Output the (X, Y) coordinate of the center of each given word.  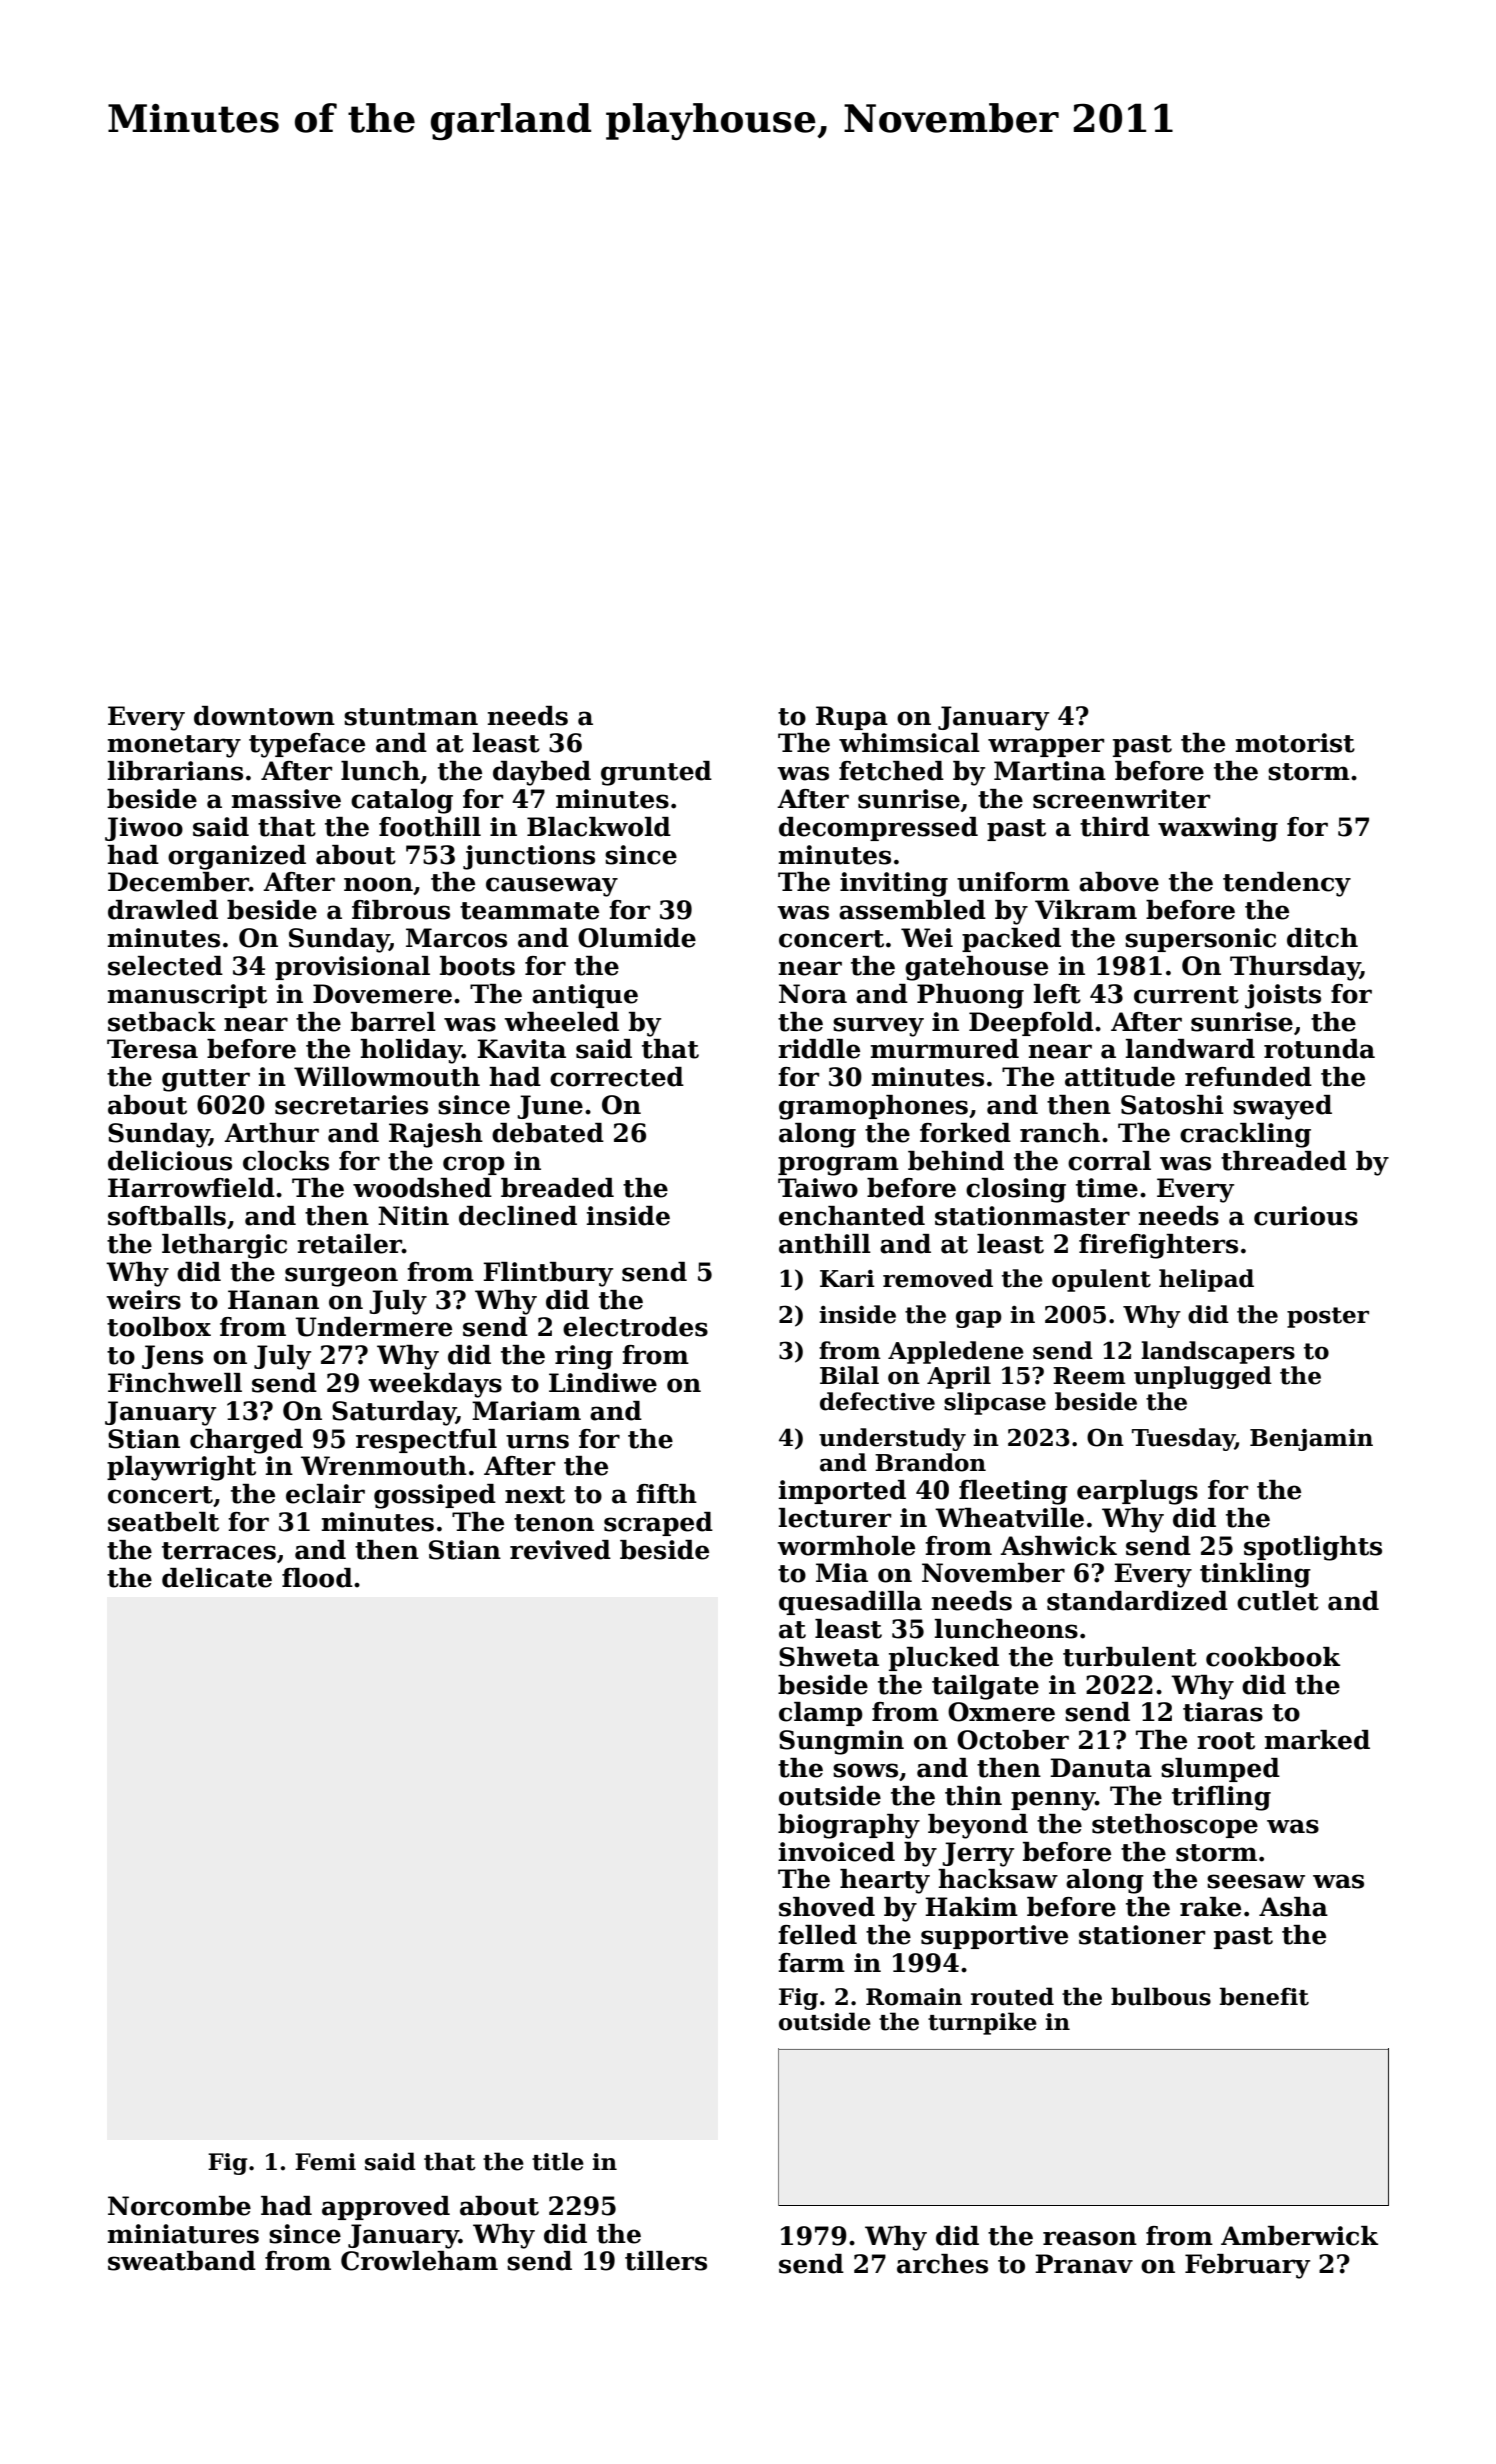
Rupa (852, 718)
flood (317, 1578)
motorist (1295, 743)
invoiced (837, 1852)
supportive (994, 1937)
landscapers (1218, 1352)
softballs (167, 1216)
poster (1328, 1317)
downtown (264, 716)
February (1247, 2266)
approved (386, 2208)
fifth (666, 1494)
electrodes (635, 1327)
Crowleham (419, 2261)
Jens (172, 1357)
